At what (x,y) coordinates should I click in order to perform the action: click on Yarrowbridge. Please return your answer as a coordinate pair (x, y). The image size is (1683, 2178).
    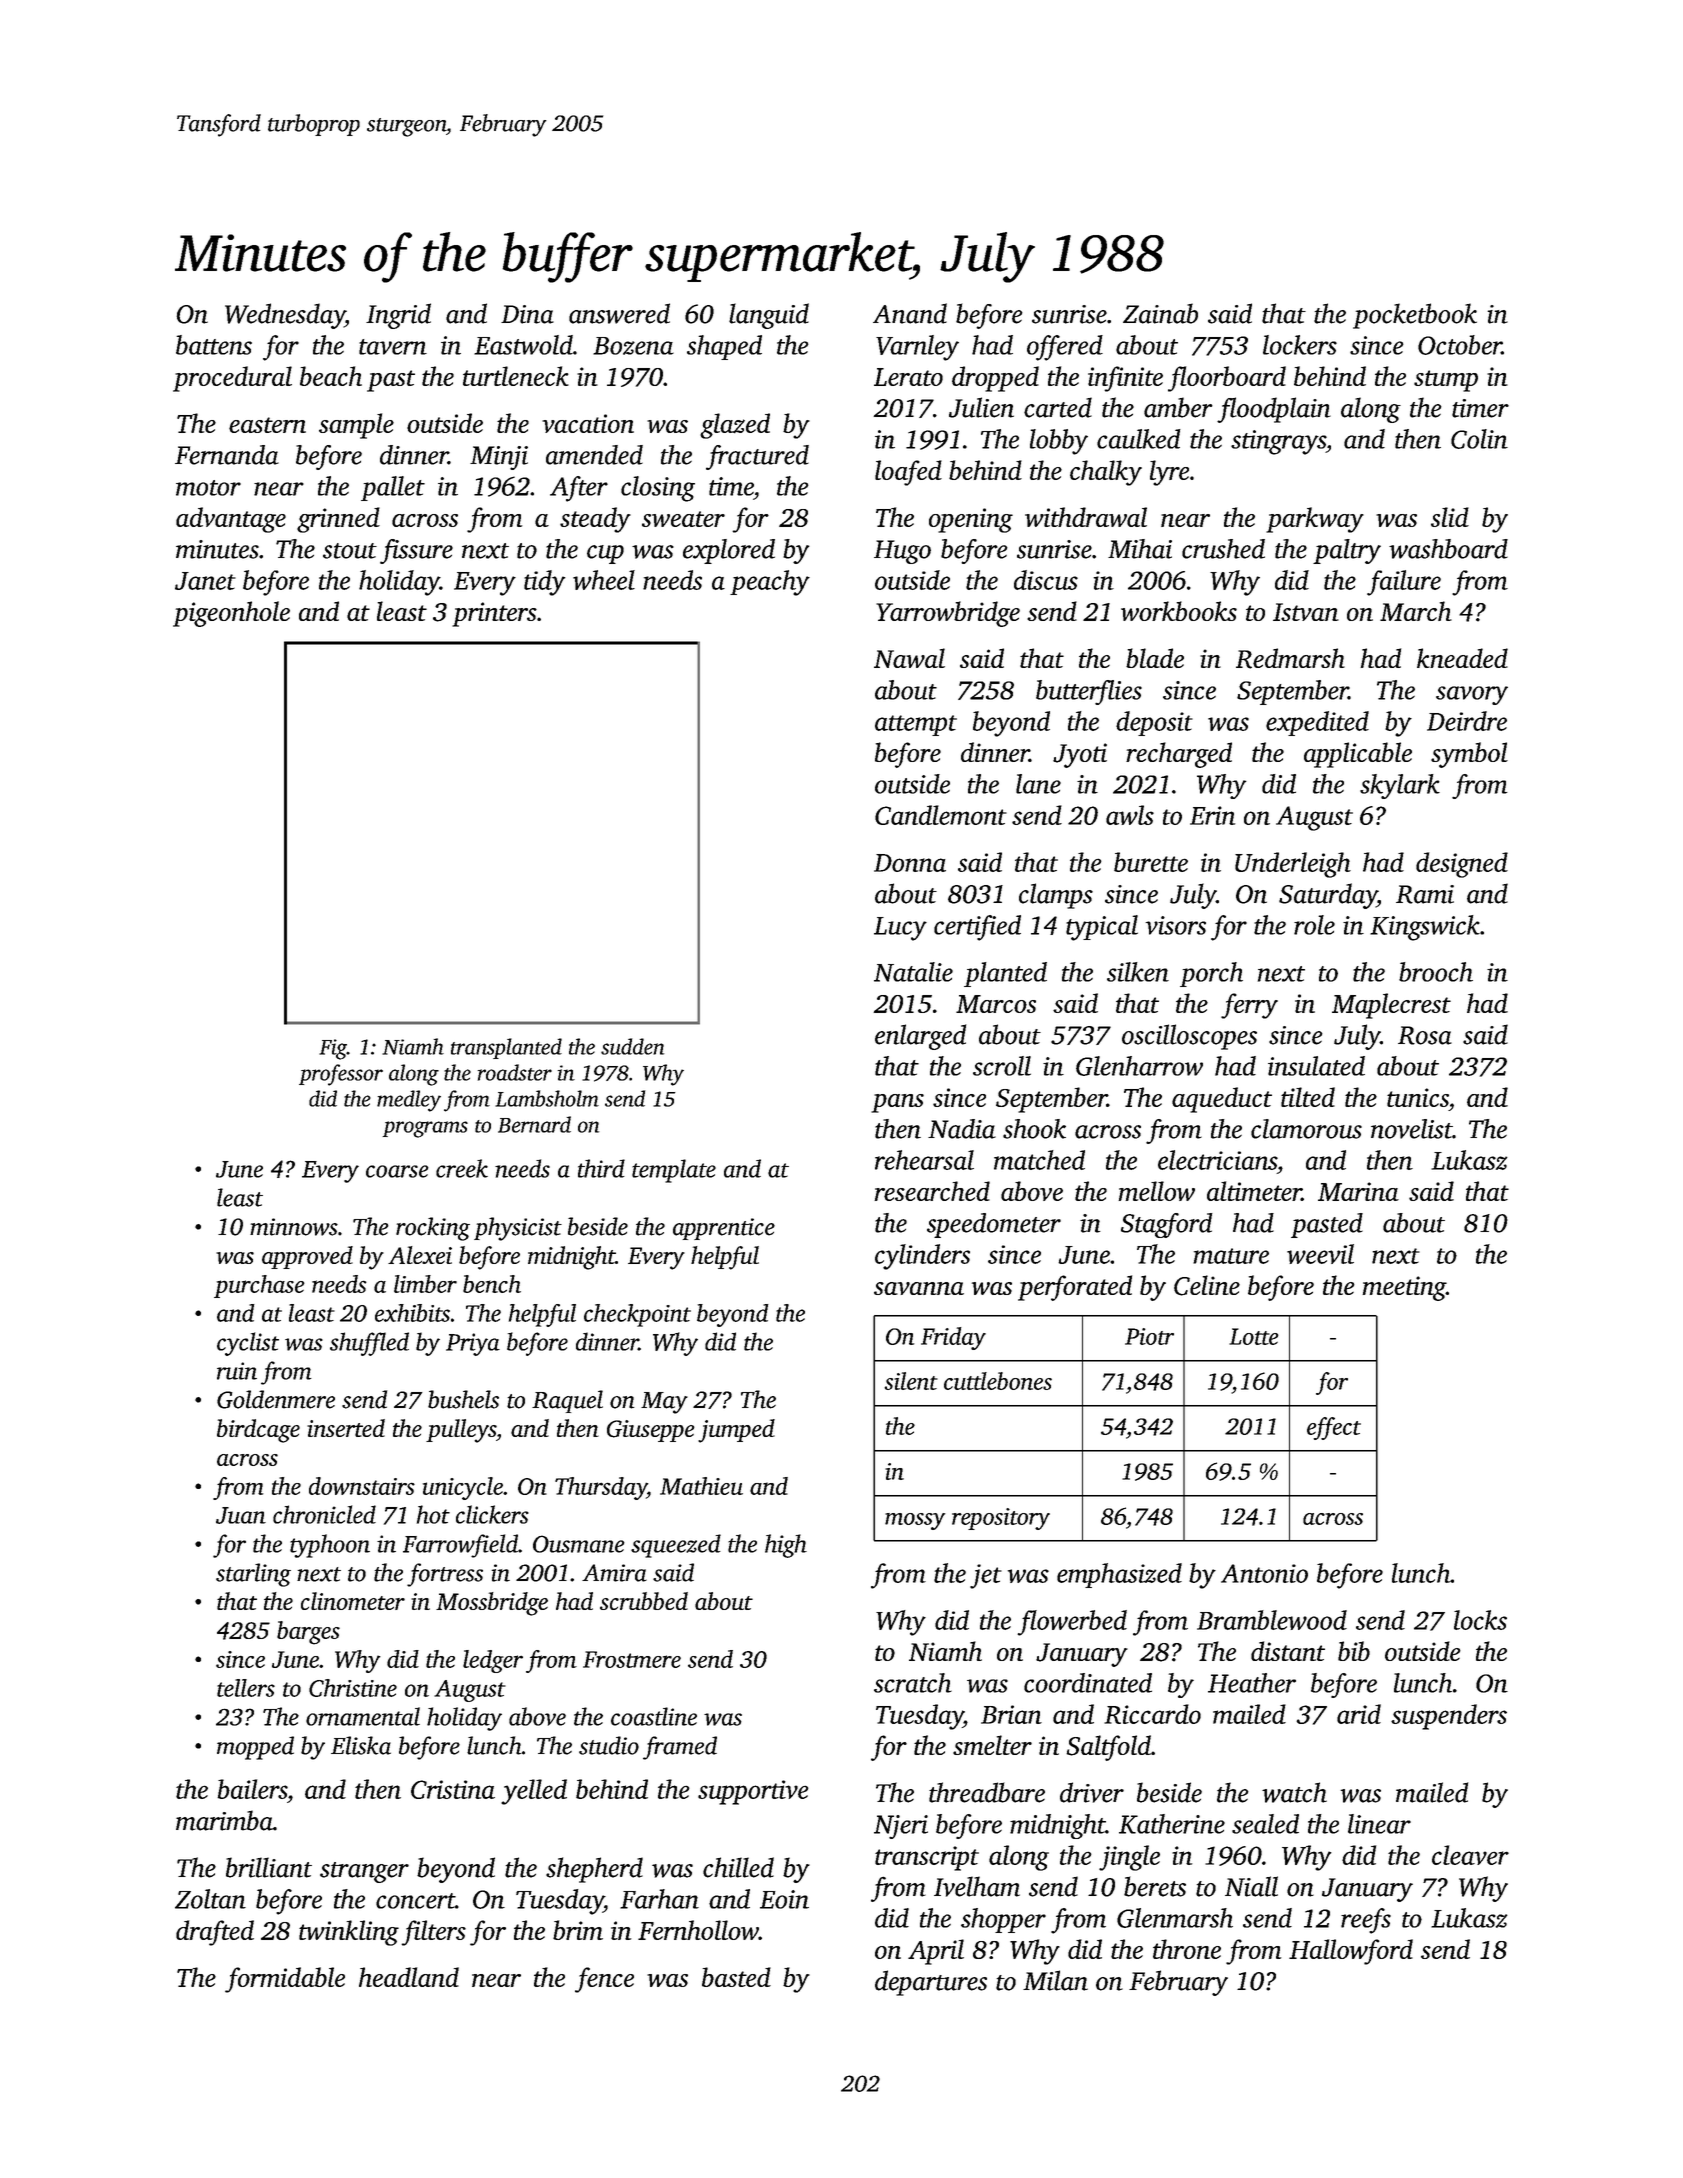
    Looking at the image, I should click on (948, 614).
